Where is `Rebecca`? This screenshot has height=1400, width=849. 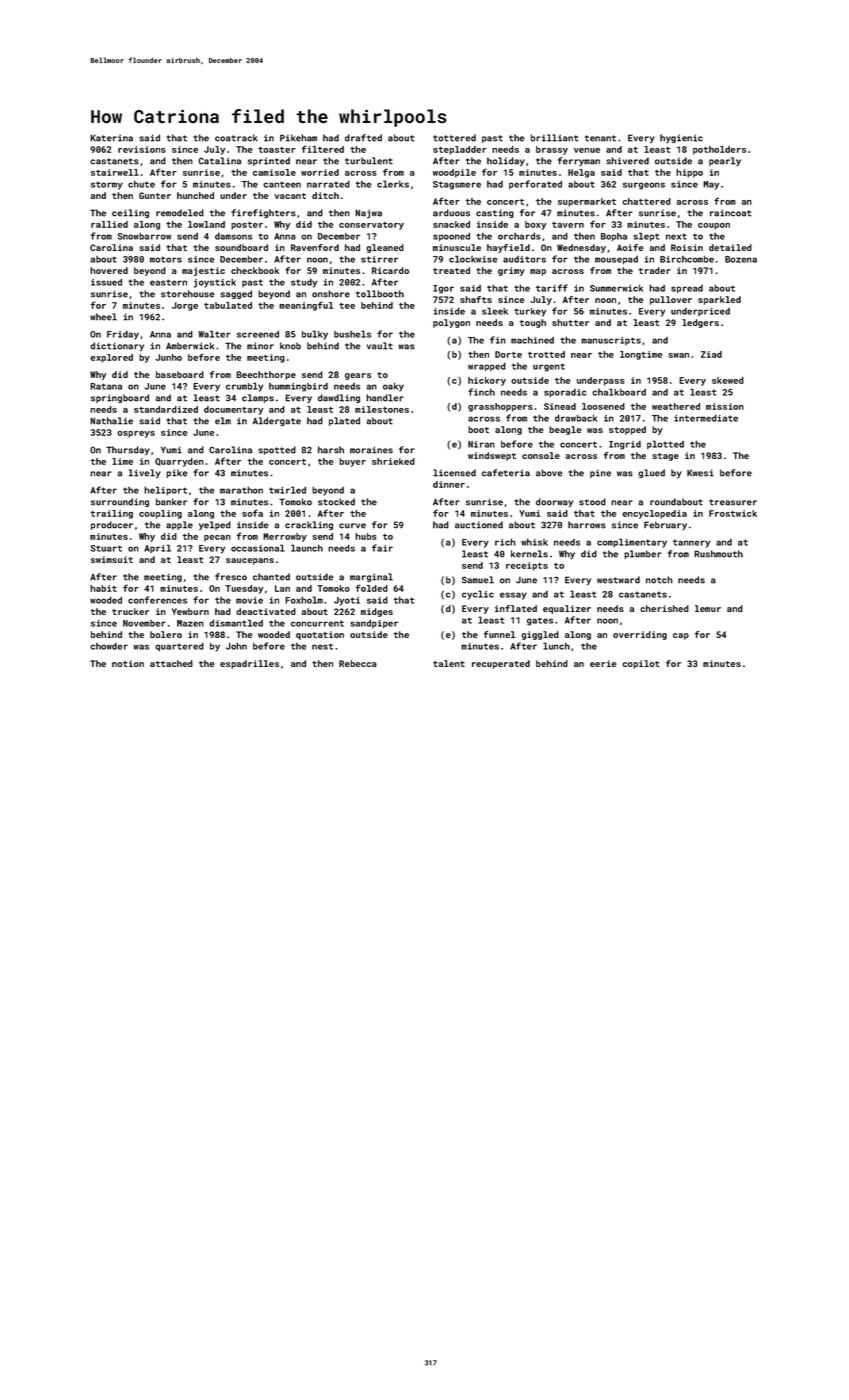 Rebecca is located at coordinates (358, 663).
